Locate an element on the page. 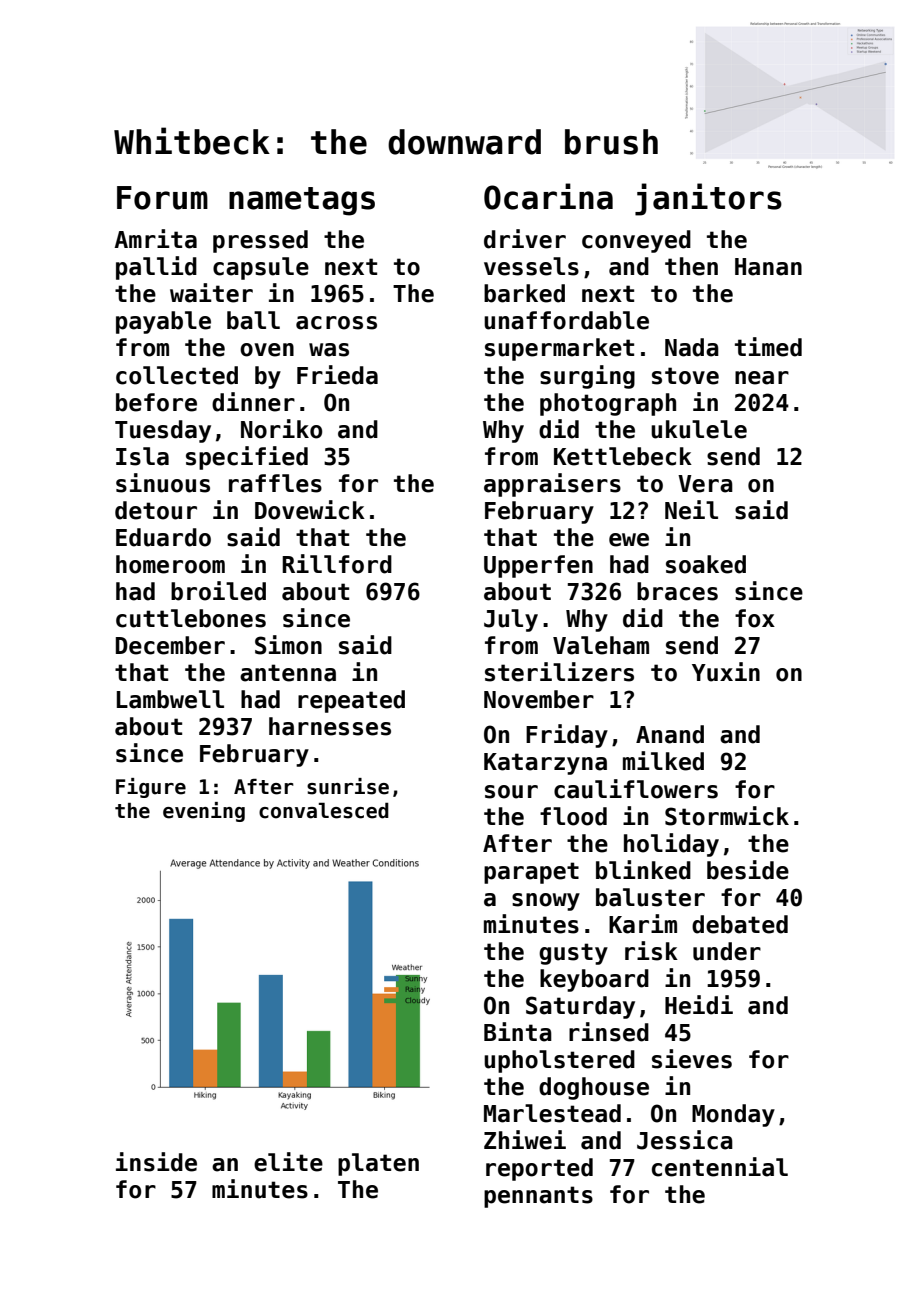  platen is located at coordinates (378, 1164).
